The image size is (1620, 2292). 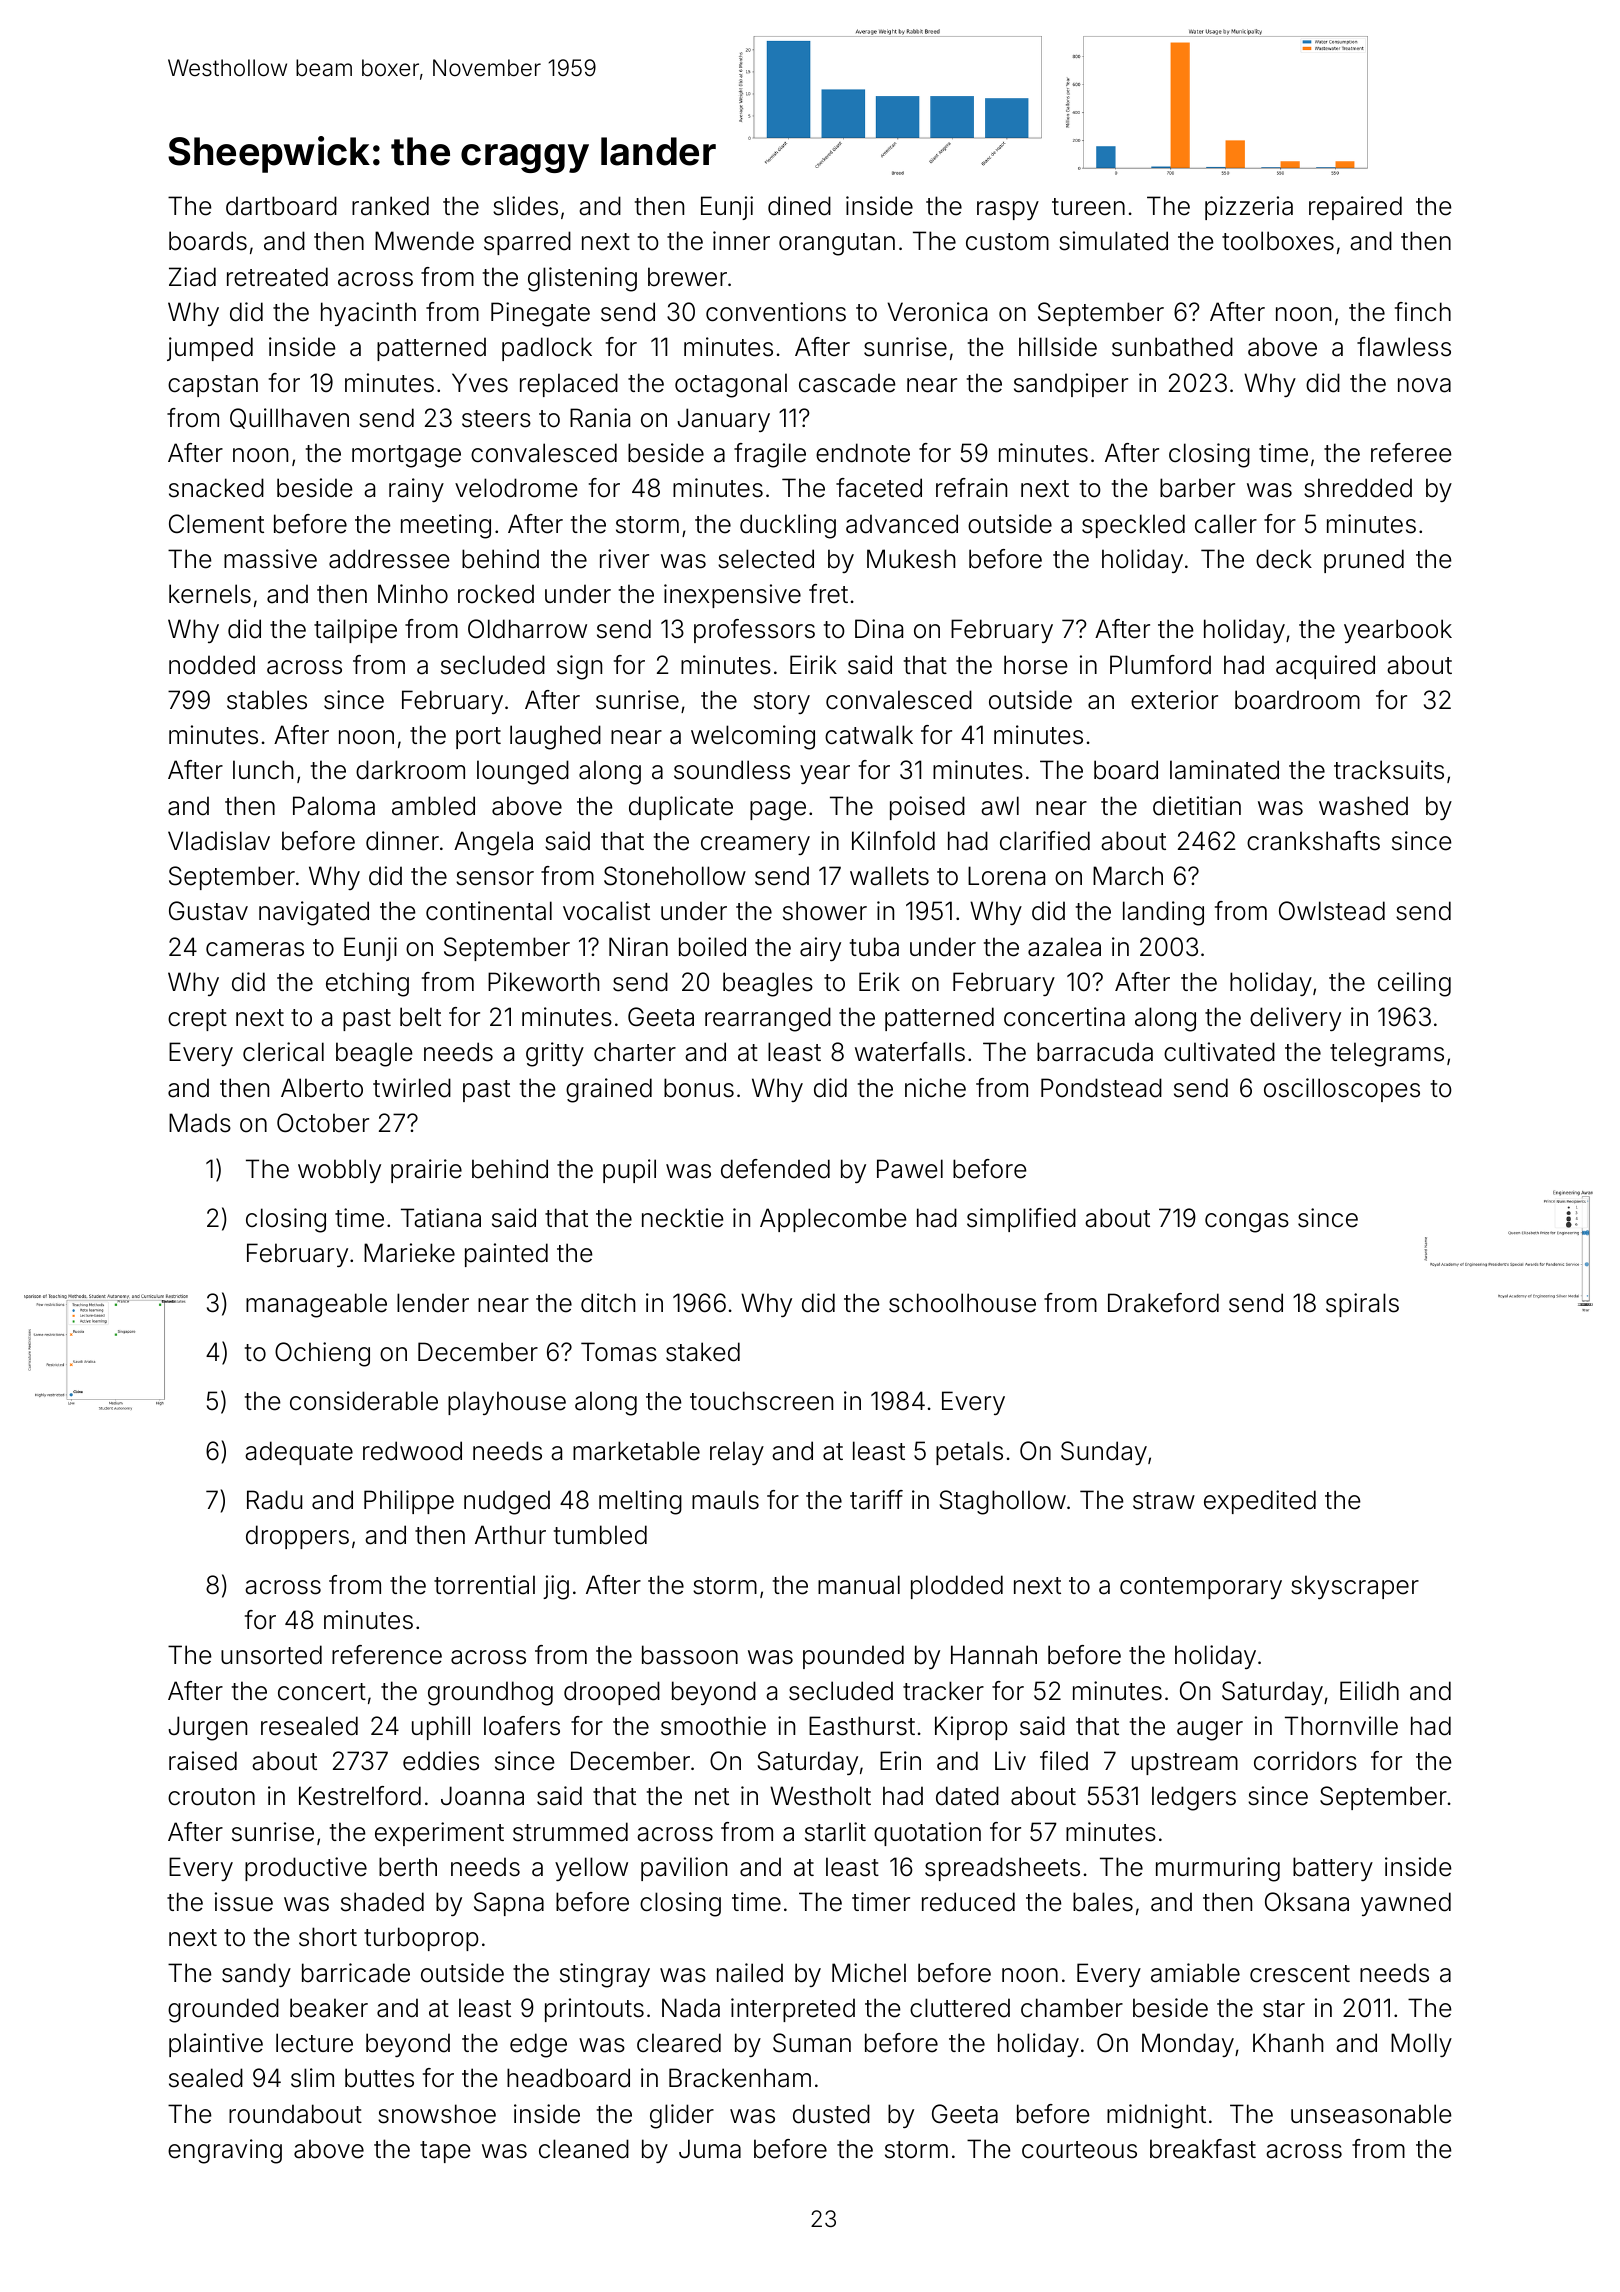 I want to click on repaired, so click(x=1355, y=208).
